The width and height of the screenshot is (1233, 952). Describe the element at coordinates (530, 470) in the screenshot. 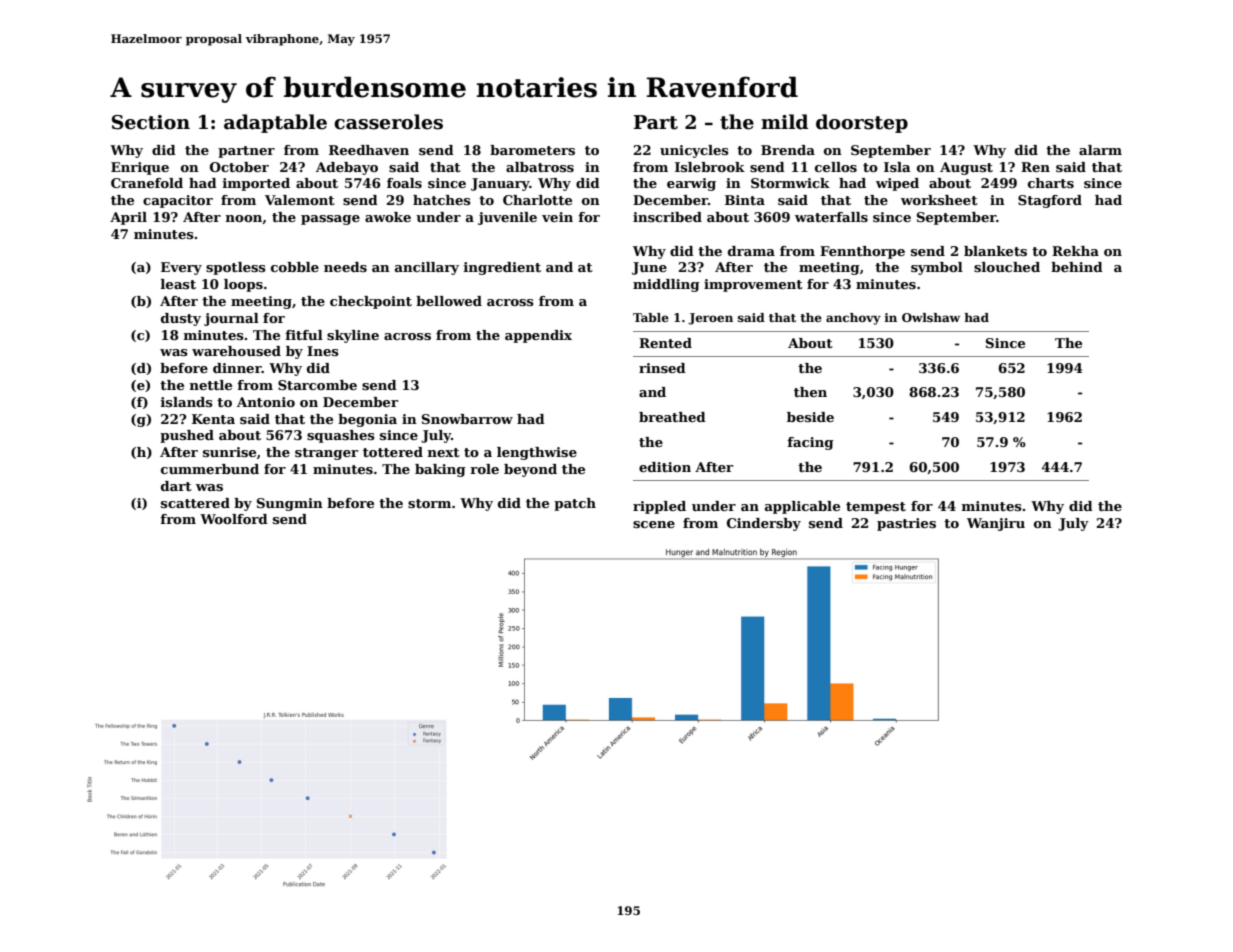

I see `beyond` at that location.
